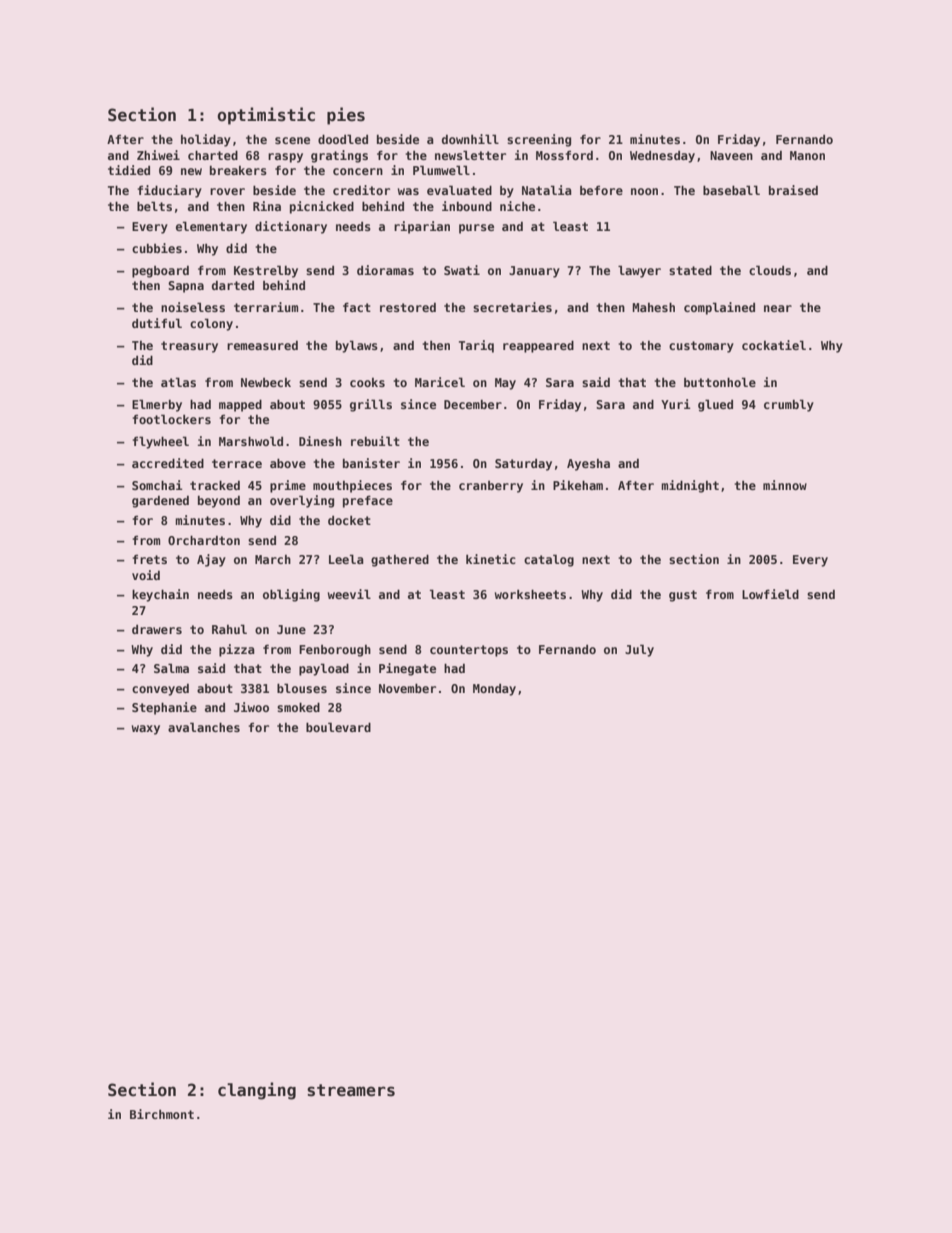  Describe the element at coordinates (408, 307) in the page. I see `restored` at that location.
